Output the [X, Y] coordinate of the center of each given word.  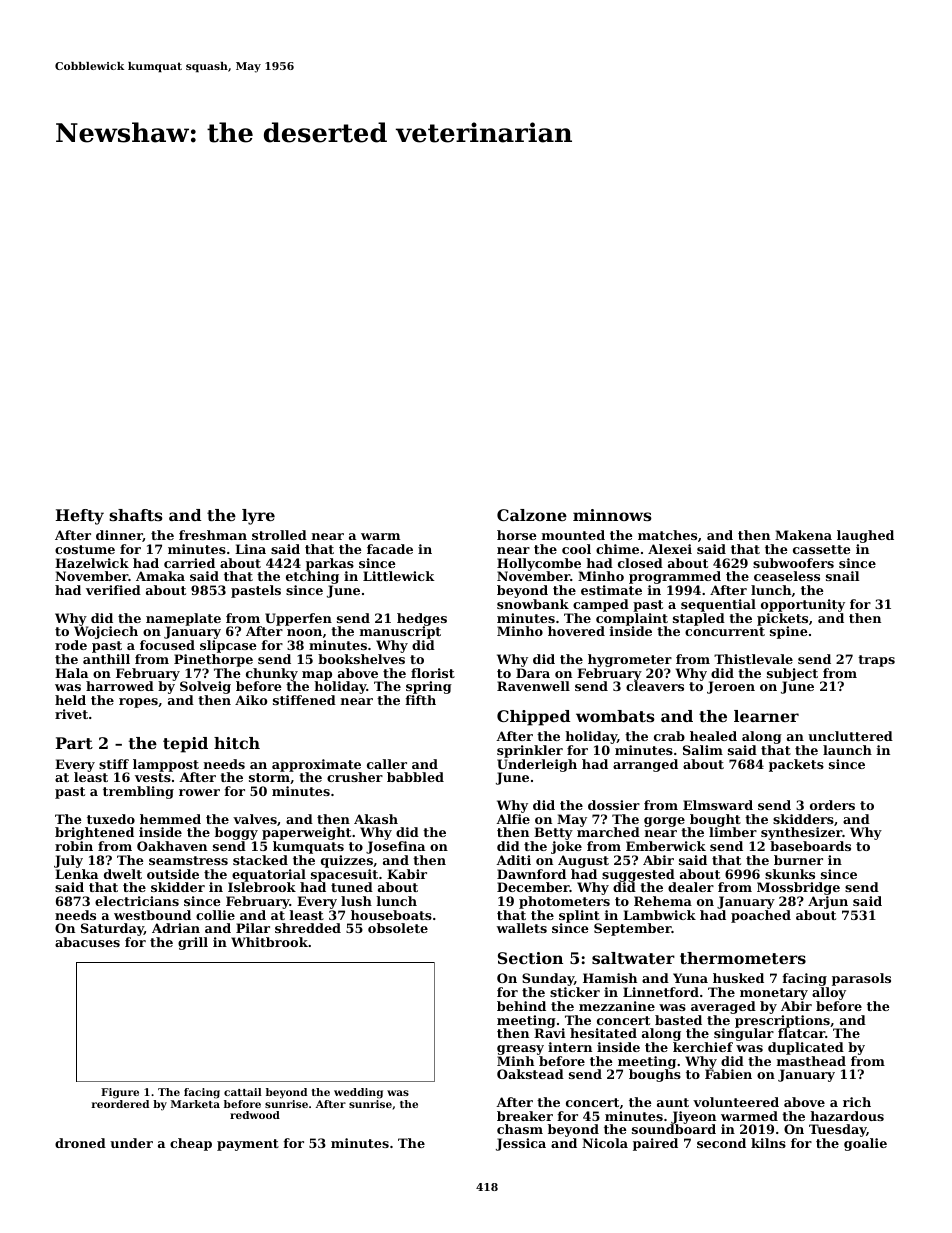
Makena [803, 535]
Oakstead [530, 1074]
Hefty [80, 517]
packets [796, 765]
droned [80, 1143]
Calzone [532, 515]
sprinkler [530, 751]
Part [74, 743]
